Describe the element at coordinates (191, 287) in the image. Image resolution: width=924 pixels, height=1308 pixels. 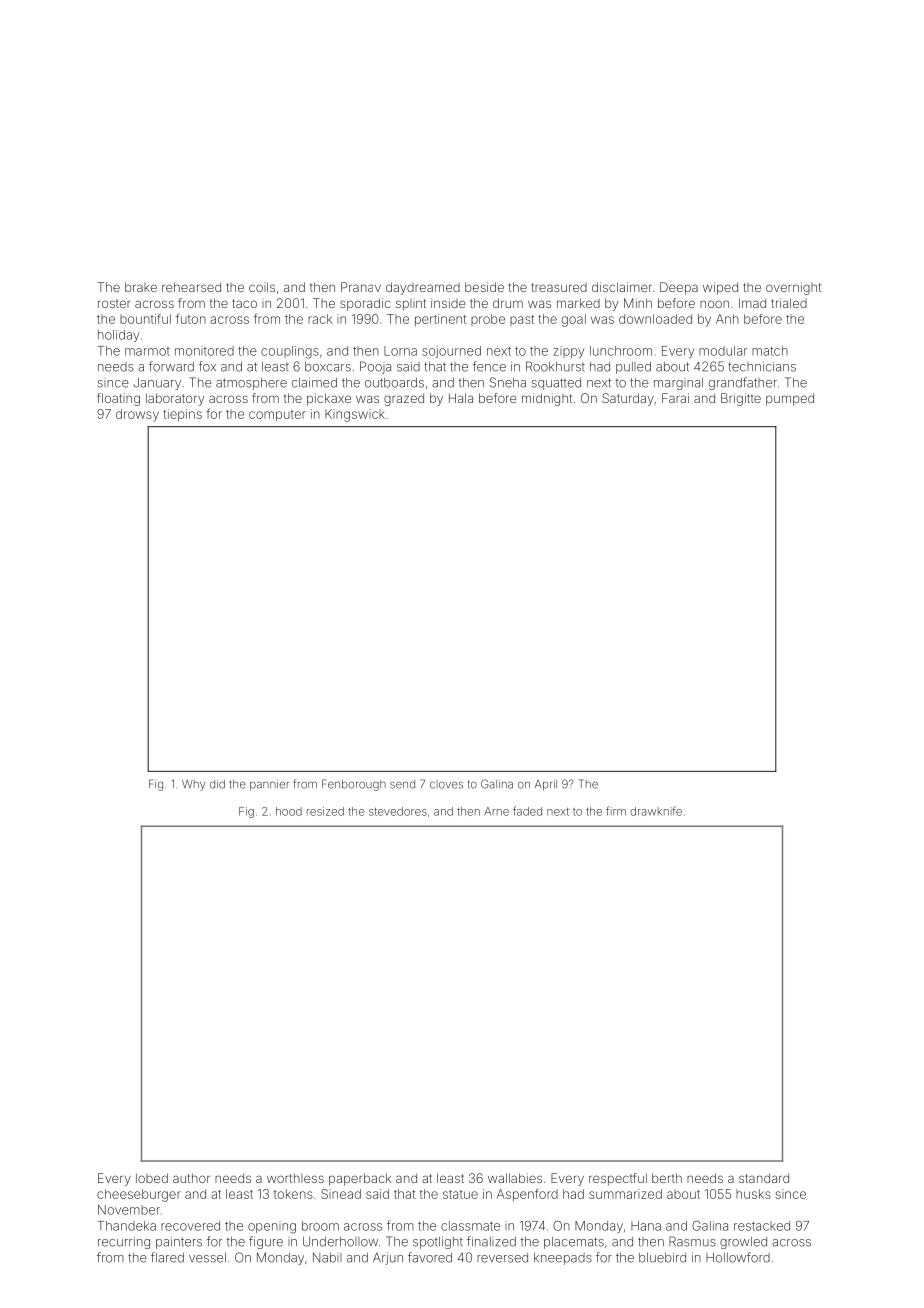
I see `rehearsed` at that location.
